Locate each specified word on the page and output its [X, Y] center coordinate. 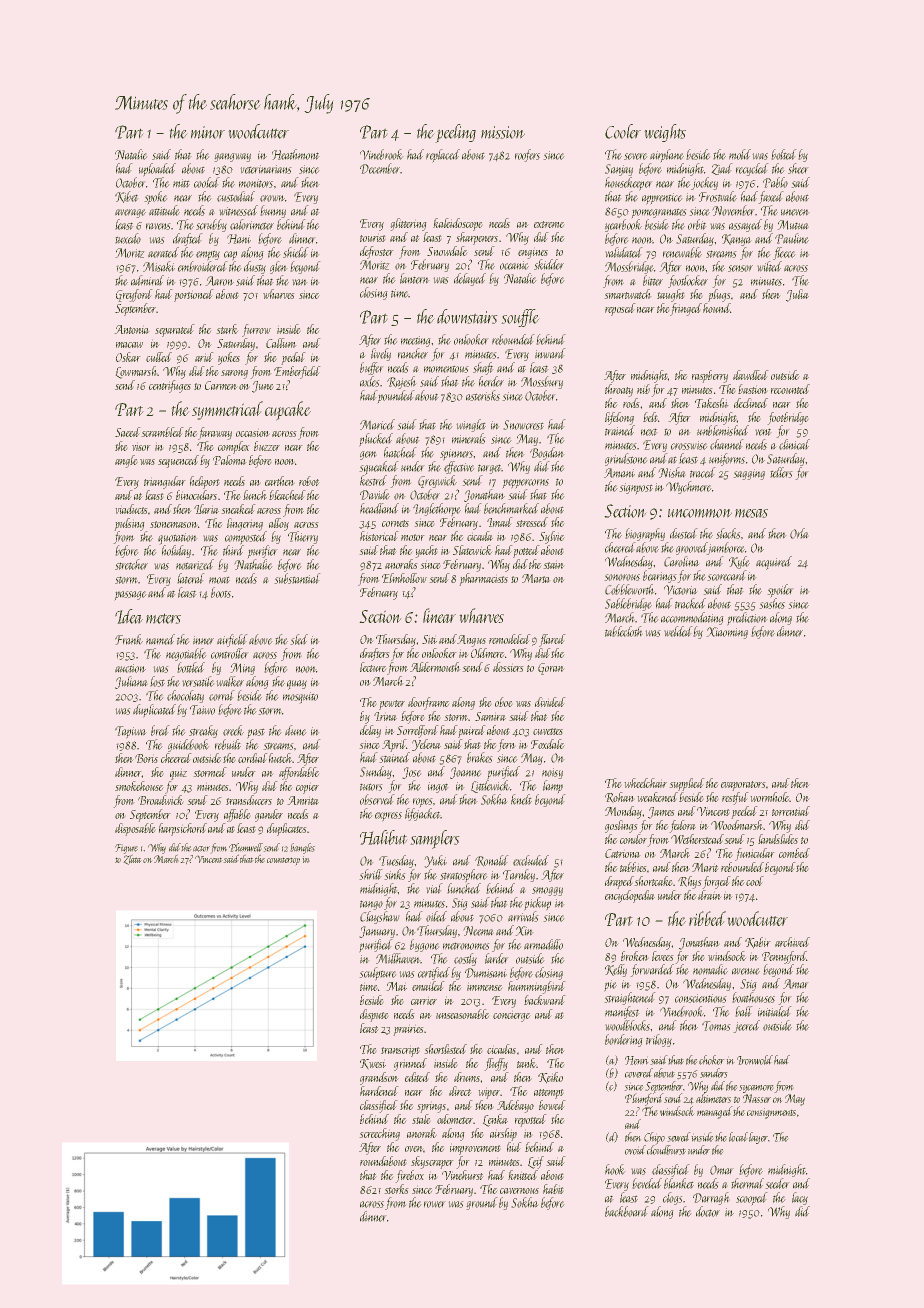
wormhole [770, 797]
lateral [191, 578]
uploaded [157, 170]
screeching [379, 1134]
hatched [400, 452]
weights [665, 133]
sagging [749, 474]
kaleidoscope [458, 224]
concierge [512, 1016]
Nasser [757, 1098]
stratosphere [464, 876]
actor [201, 849]
